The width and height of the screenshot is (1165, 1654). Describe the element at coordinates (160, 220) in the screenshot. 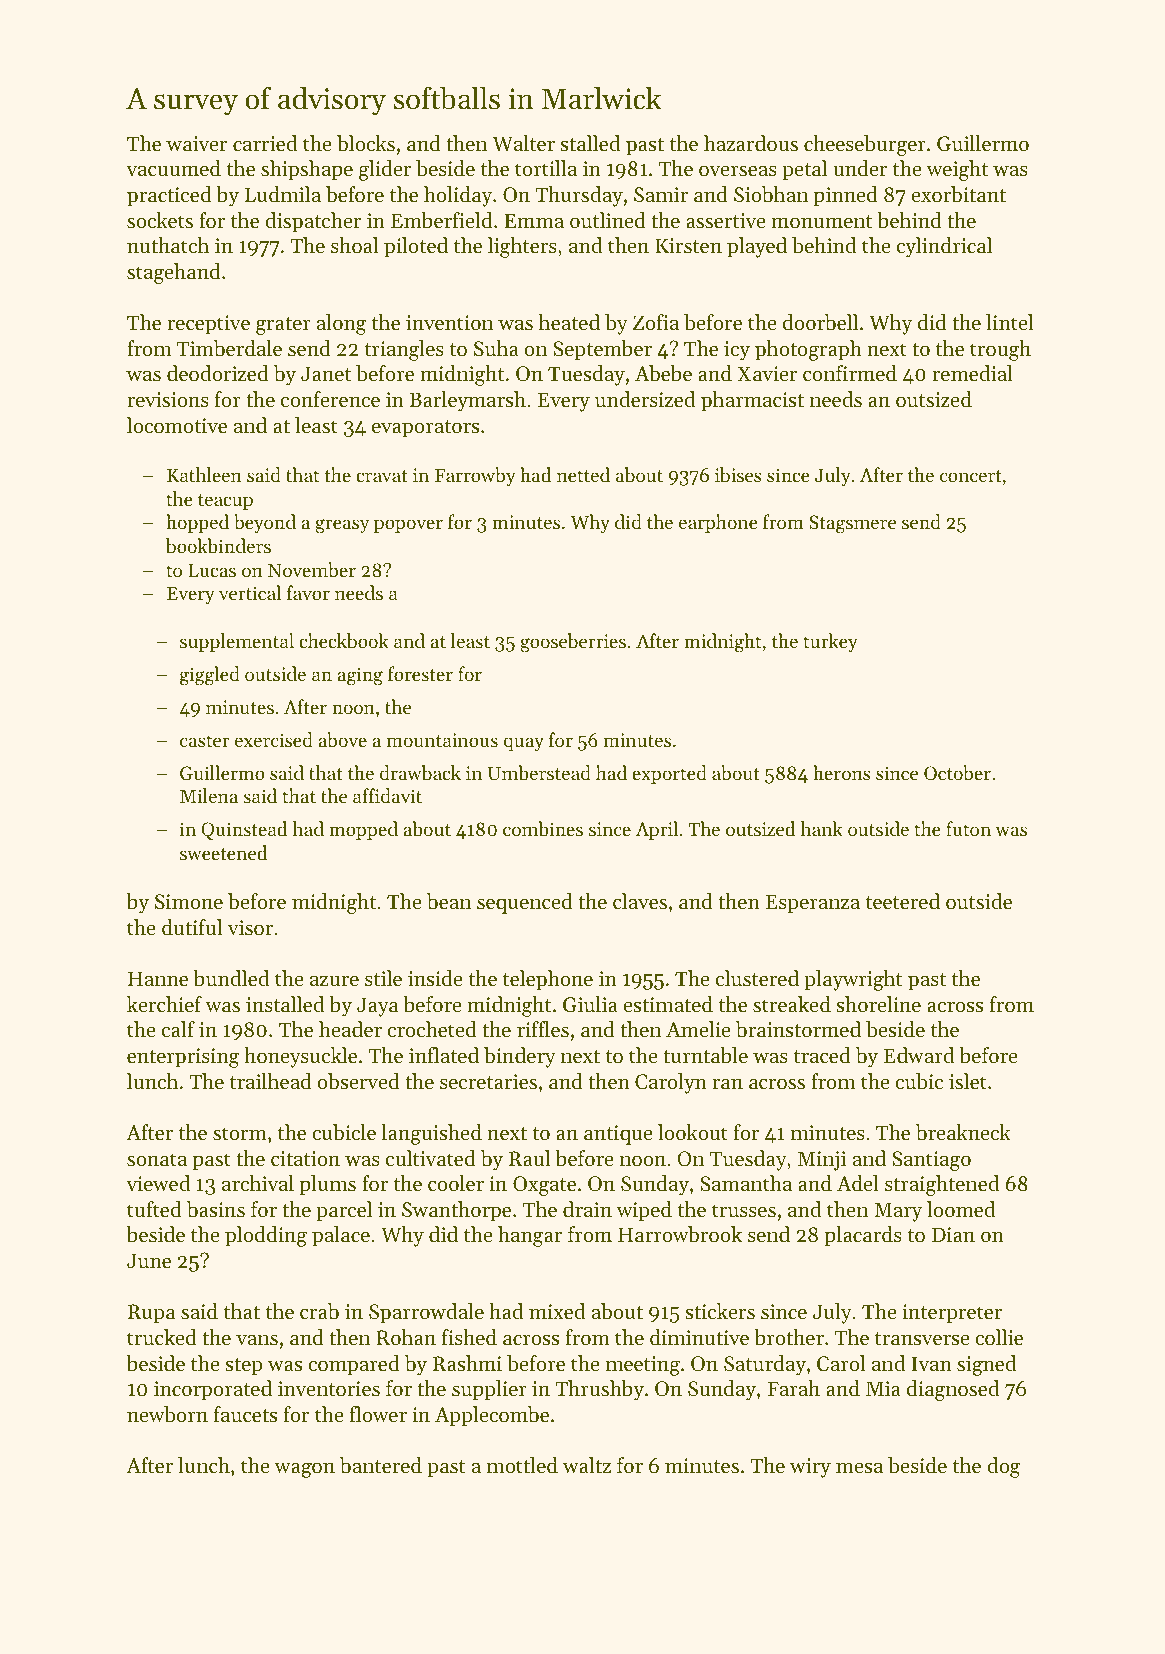

I see `sockets` at that location.
